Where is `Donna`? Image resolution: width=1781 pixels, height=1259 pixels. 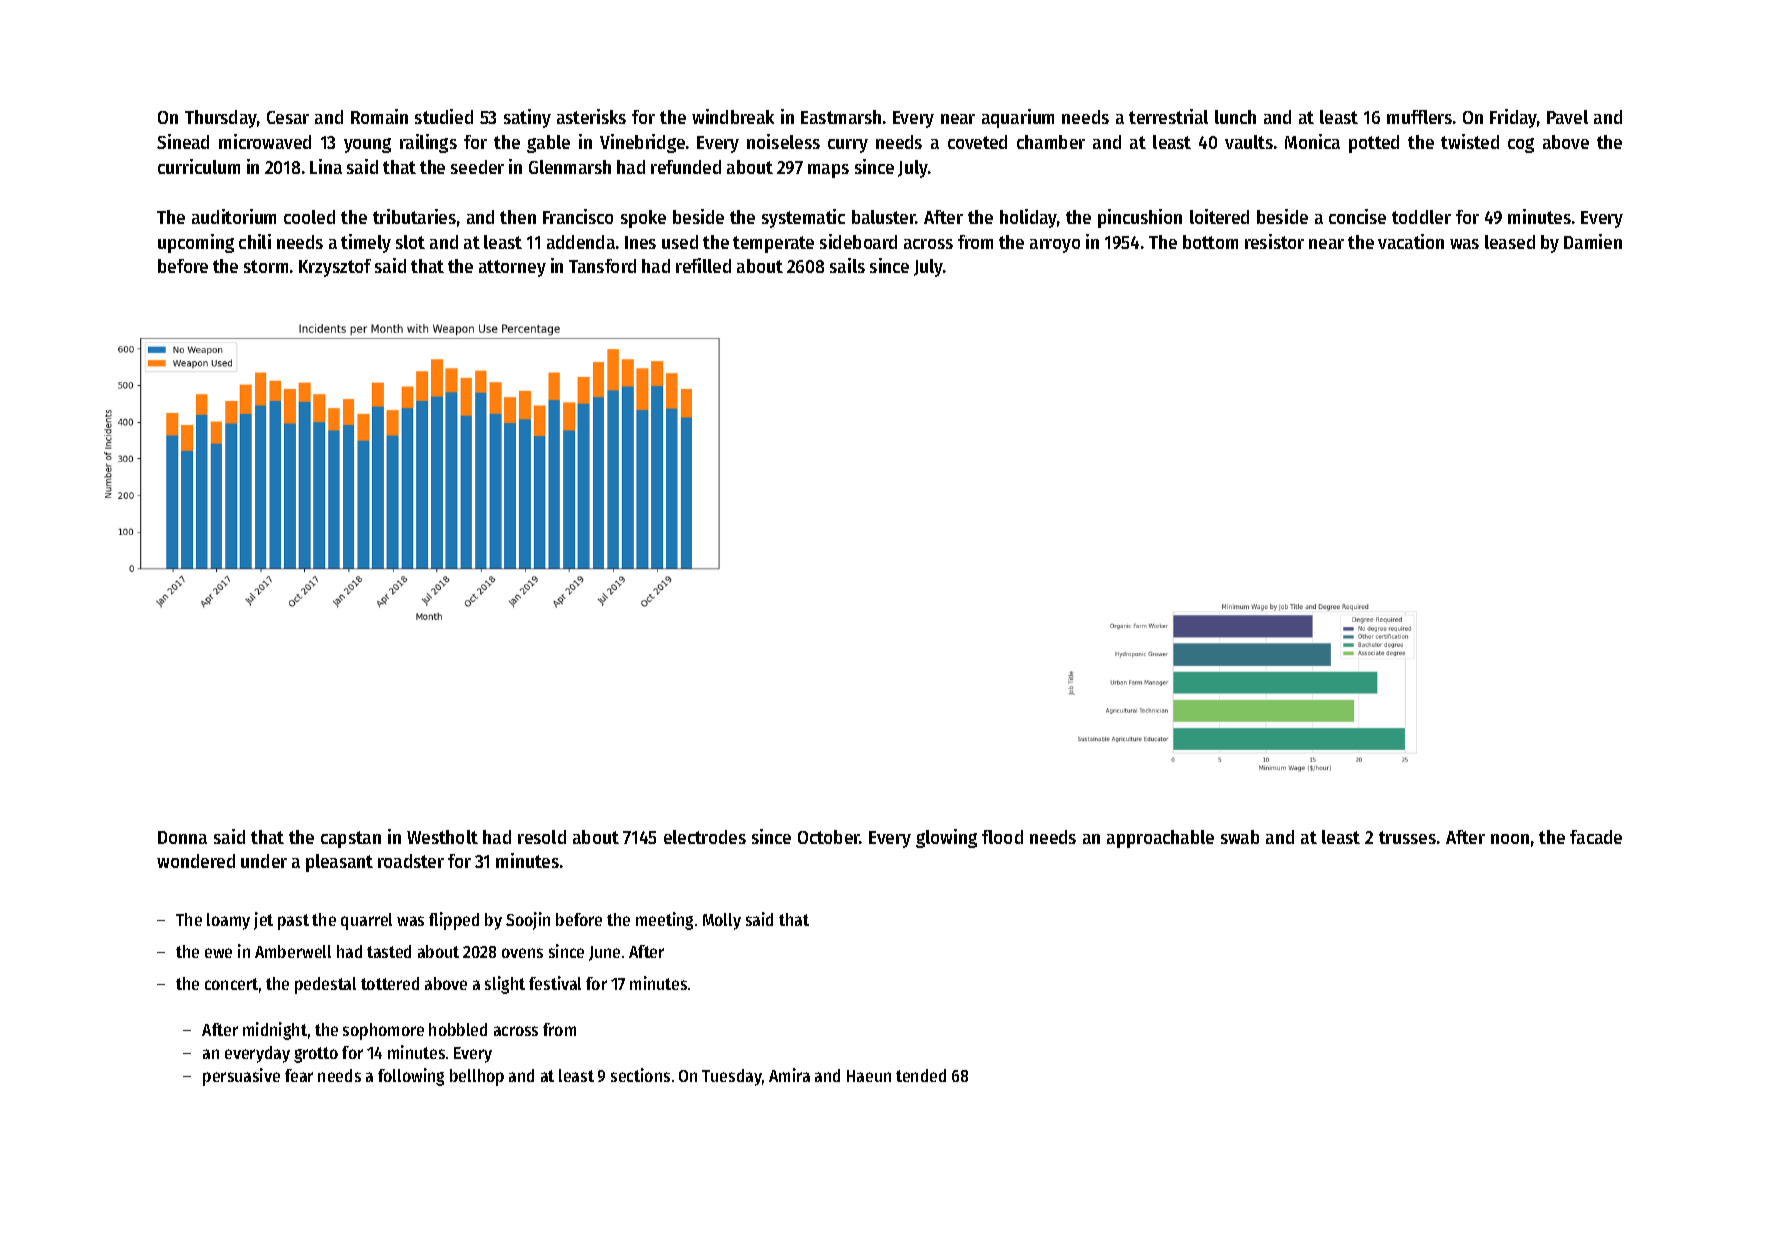 Donna is located at coordinates (182, 837).
